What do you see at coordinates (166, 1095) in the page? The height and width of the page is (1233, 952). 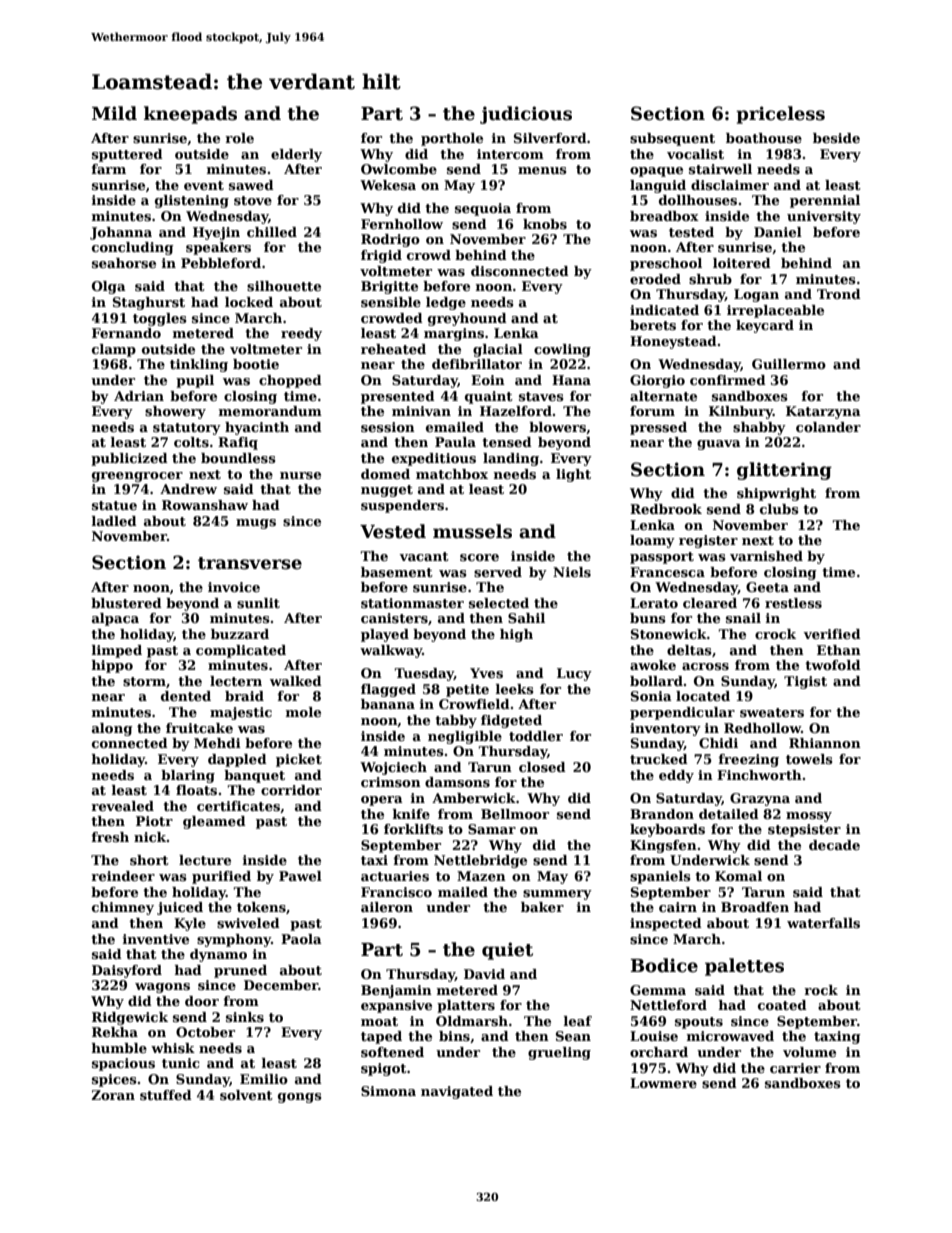 I see `stuffed` at bounding box center [166, 1095].
